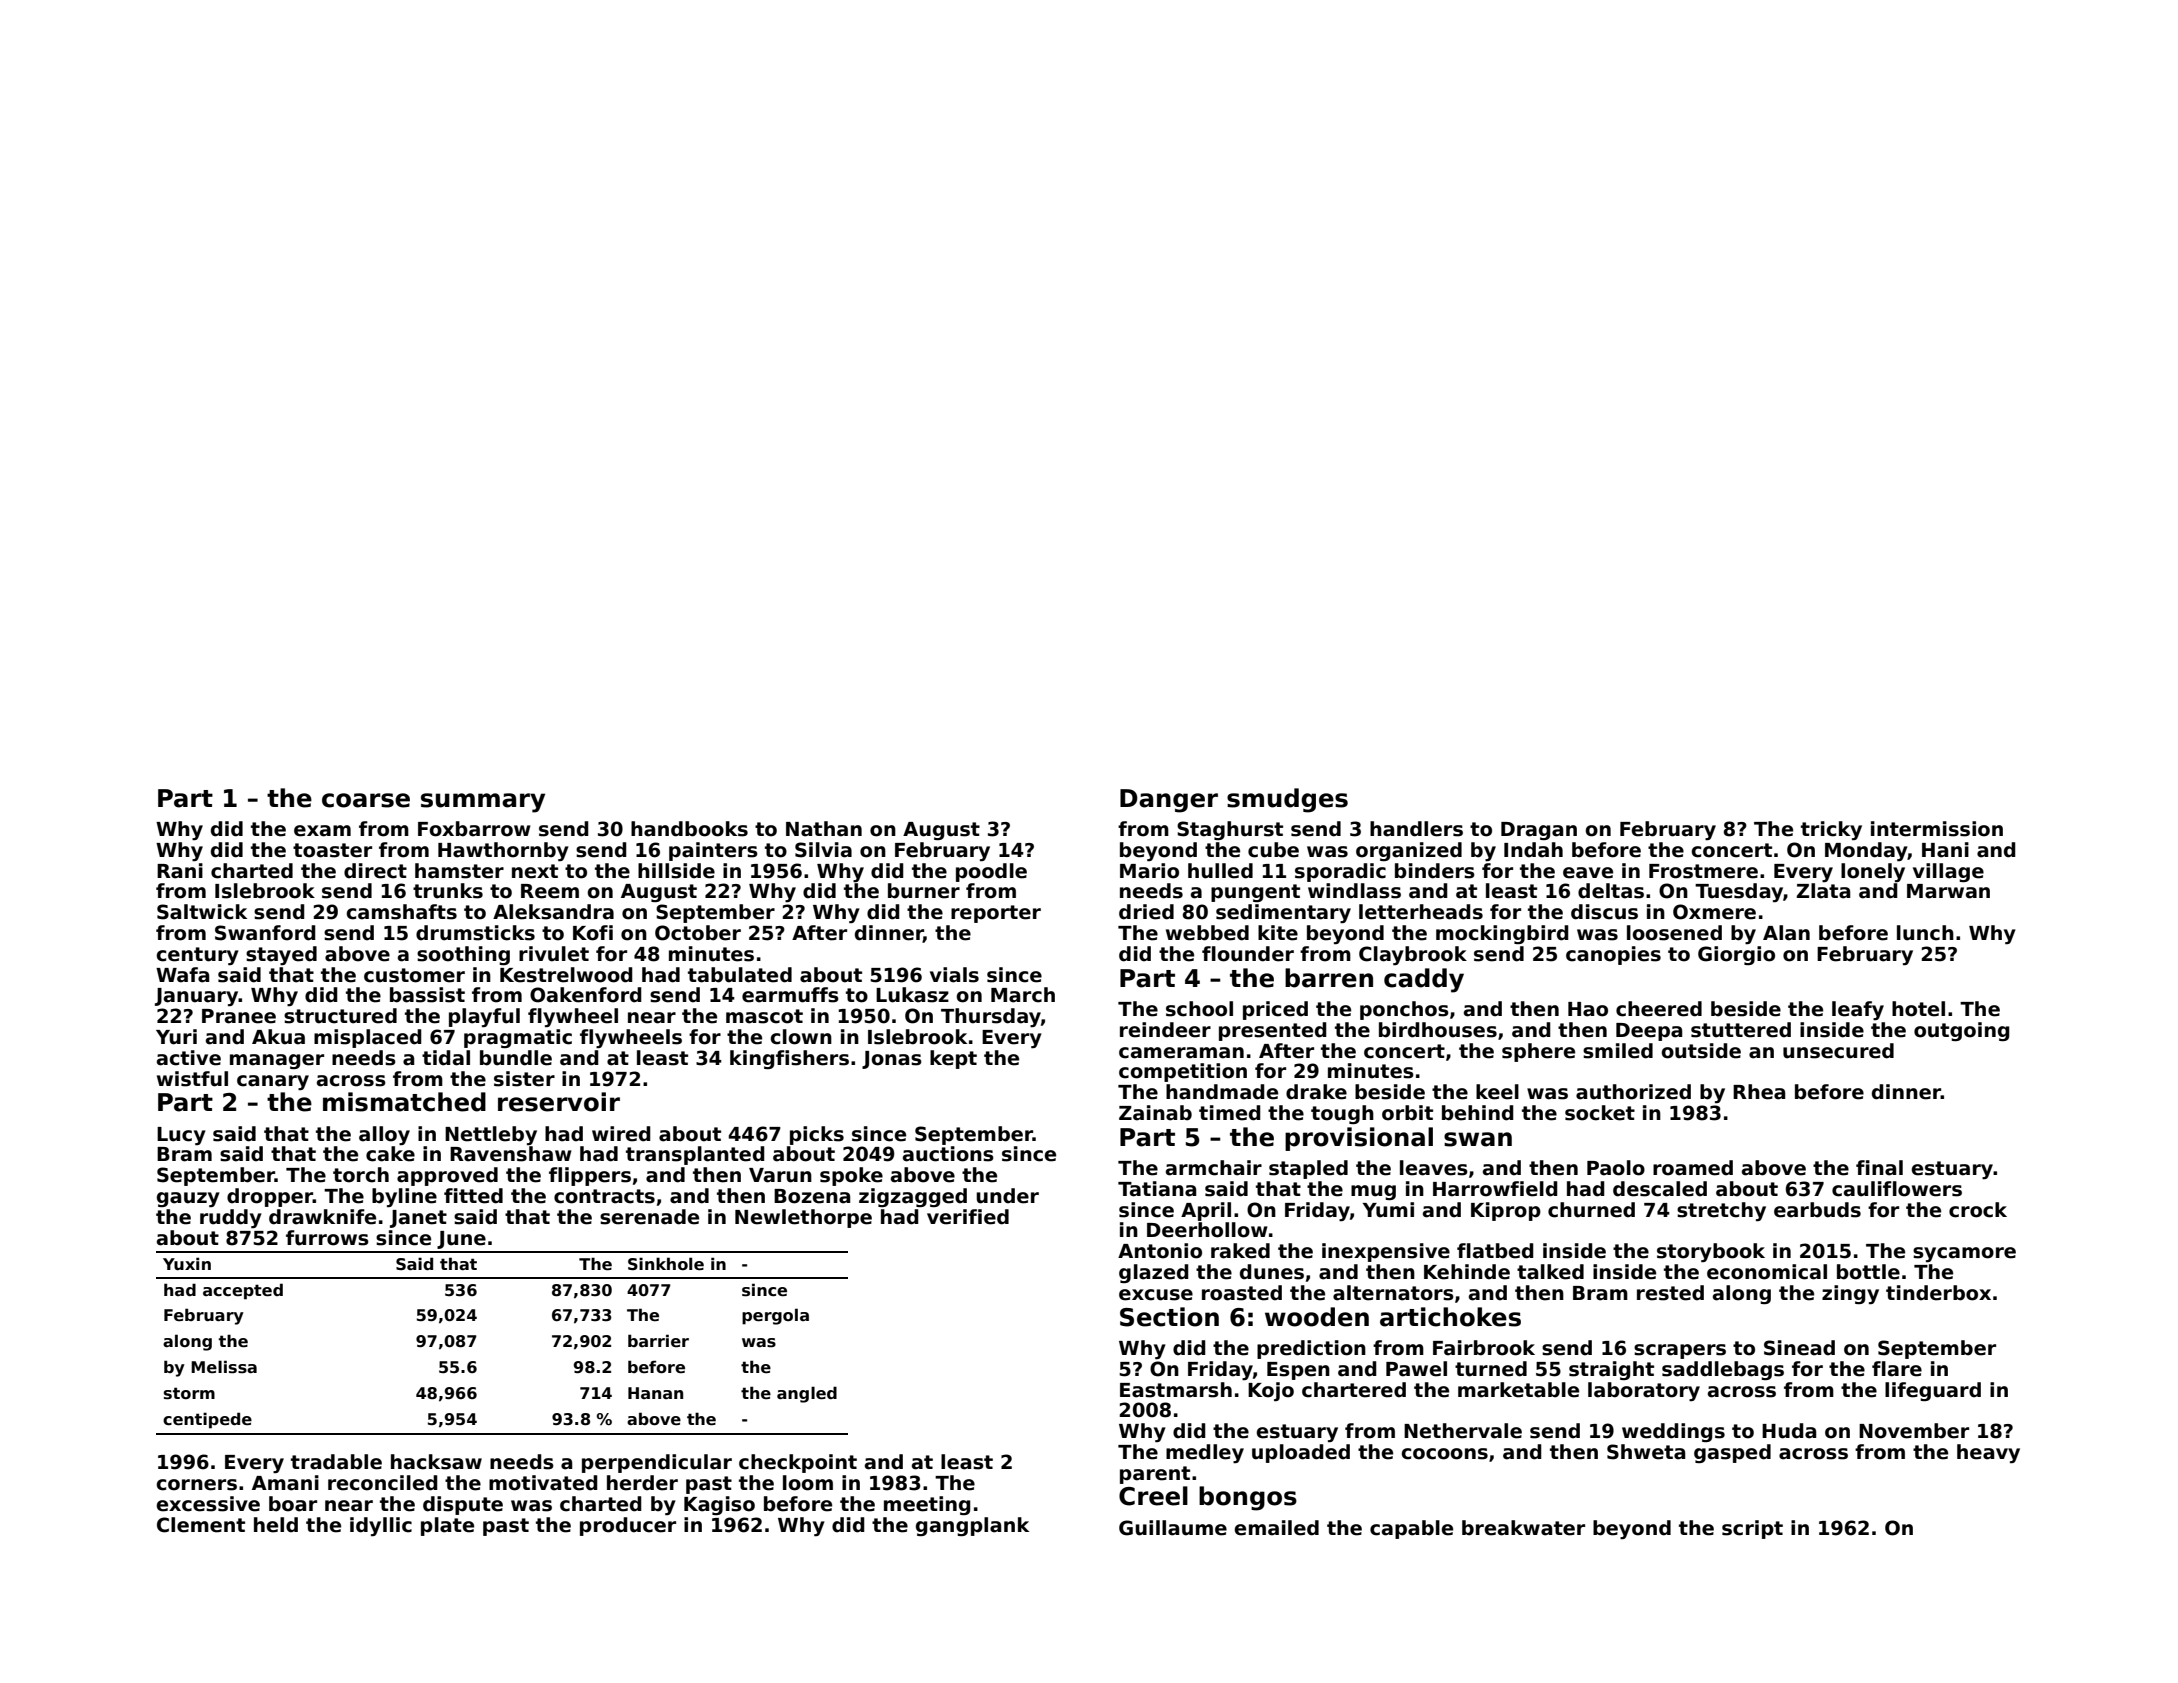  I want to click on gangplank, so click(972, 1526).
